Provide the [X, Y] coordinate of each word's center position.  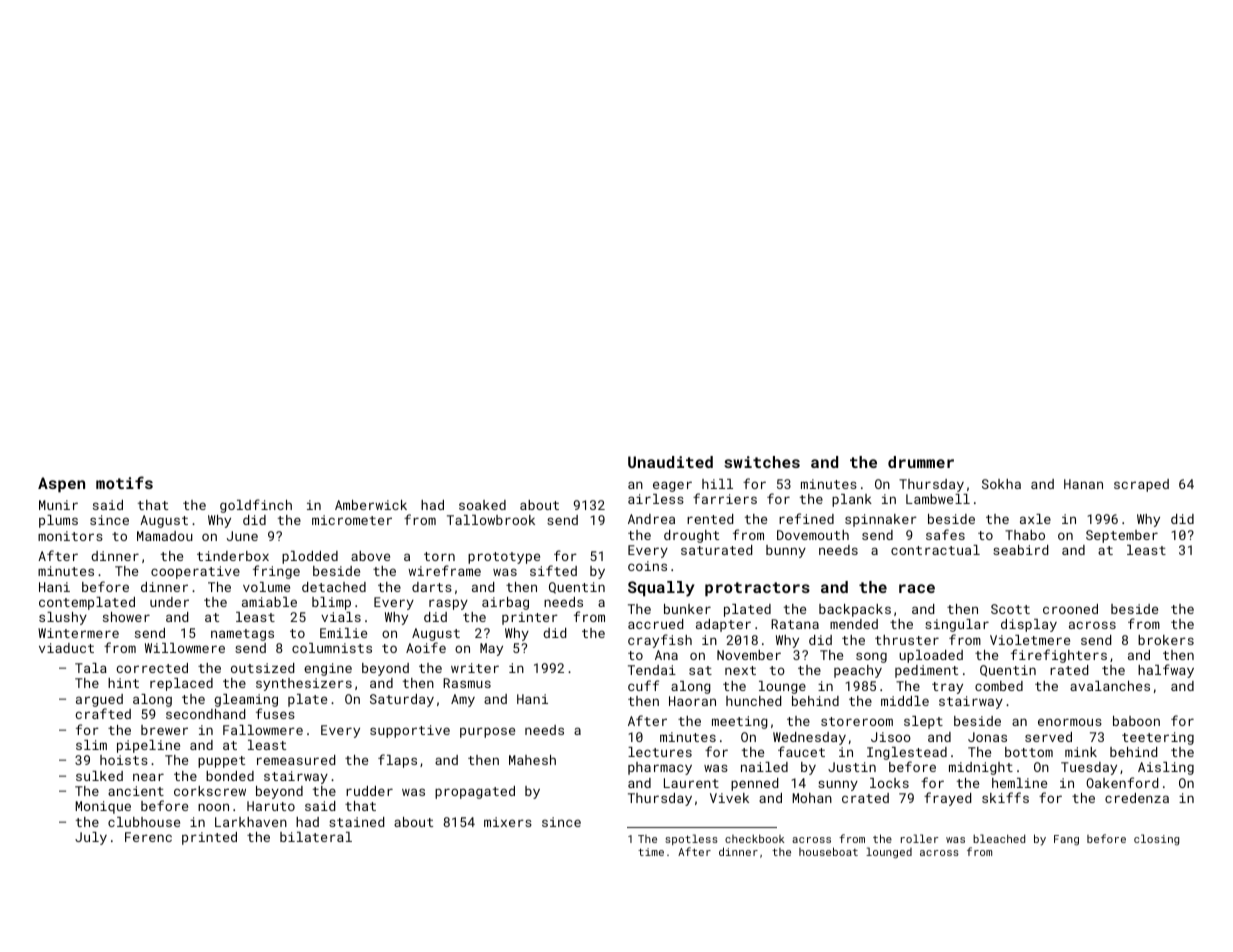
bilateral [316, 837]
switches [762, 462]
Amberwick [371, 505]
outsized [262, 668]
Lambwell [938, 499]
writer [475, 668]
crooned [1070, 609]
